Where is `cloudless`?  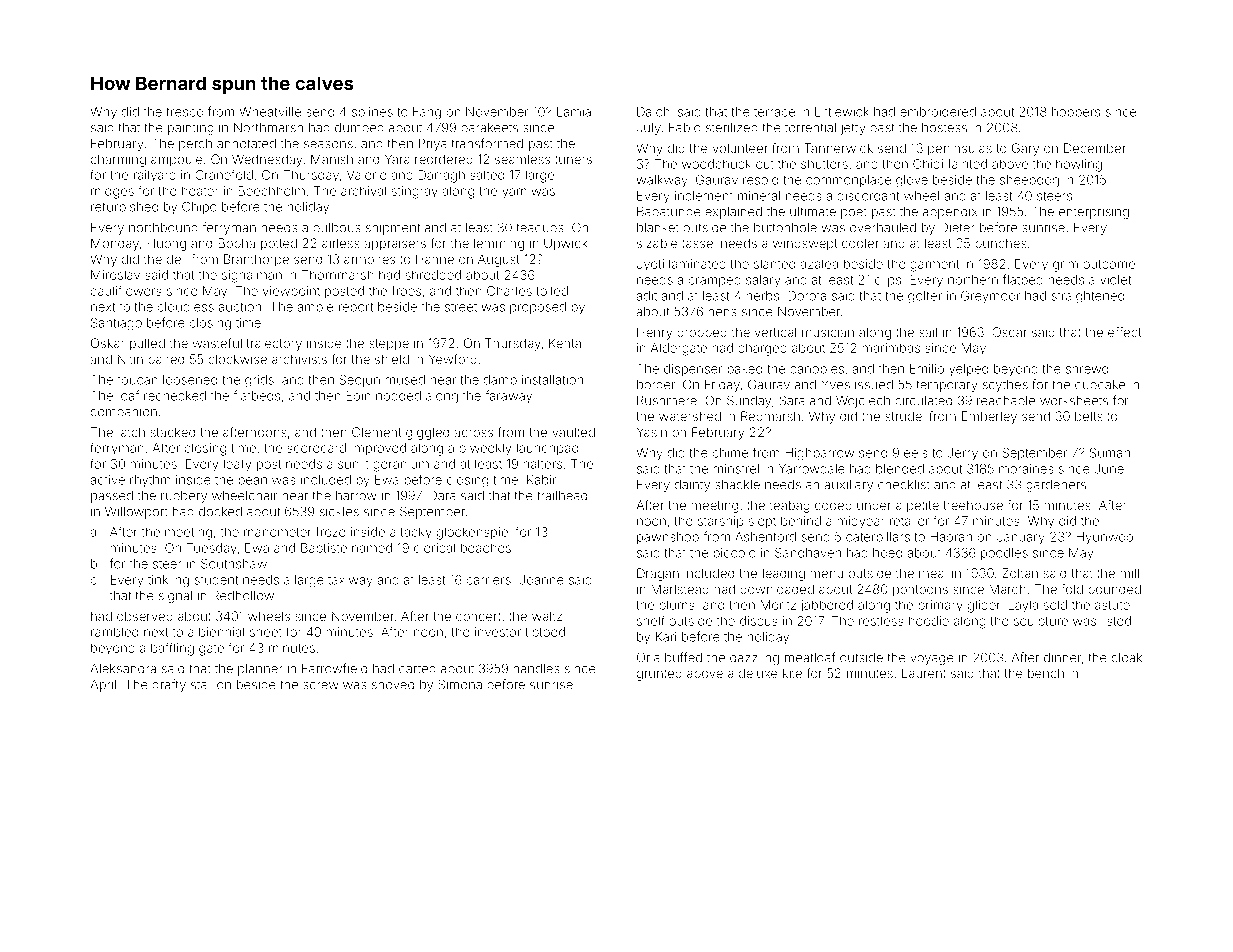
cloudless is located at coordinates (186, 307).
